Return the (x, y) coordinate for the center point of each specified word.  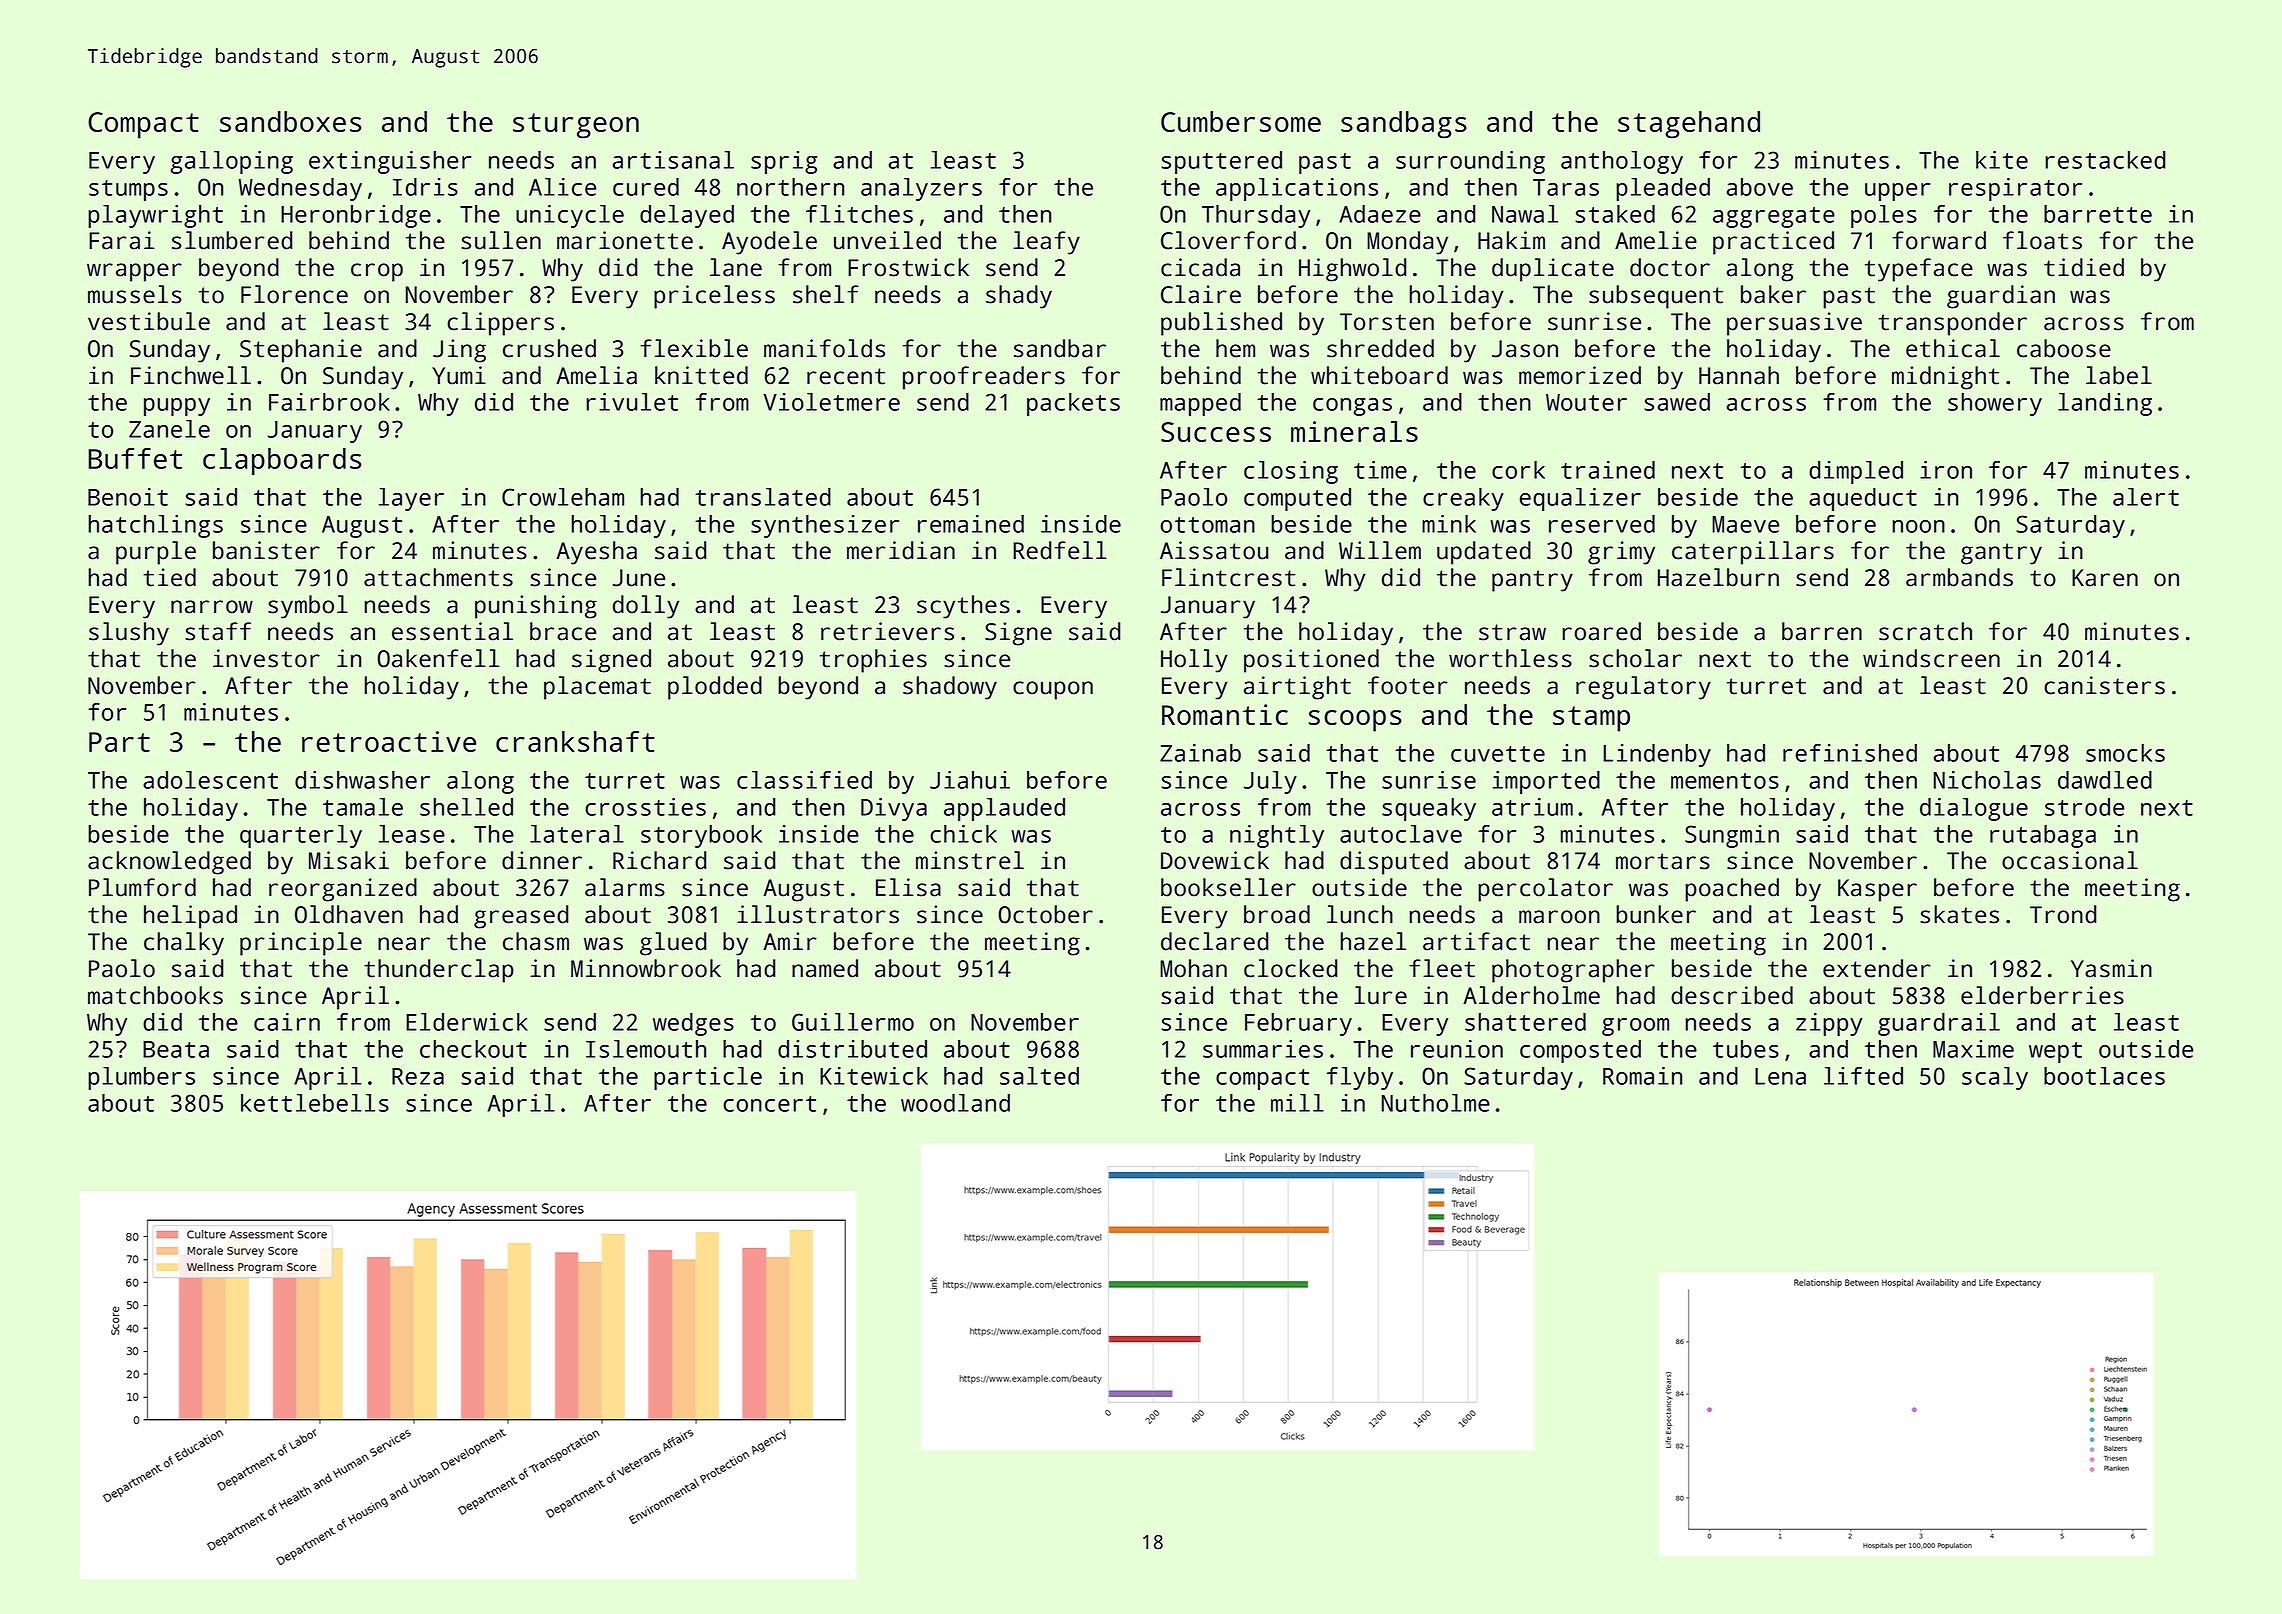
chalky (184, 944)
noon (1918, 526)
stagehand (1689, 125)
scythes (963, 607)
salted (1039, 1076)
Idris (425, 187)
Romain (1642, 1076)
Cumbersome (1241, 121)
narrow (212, 607)
